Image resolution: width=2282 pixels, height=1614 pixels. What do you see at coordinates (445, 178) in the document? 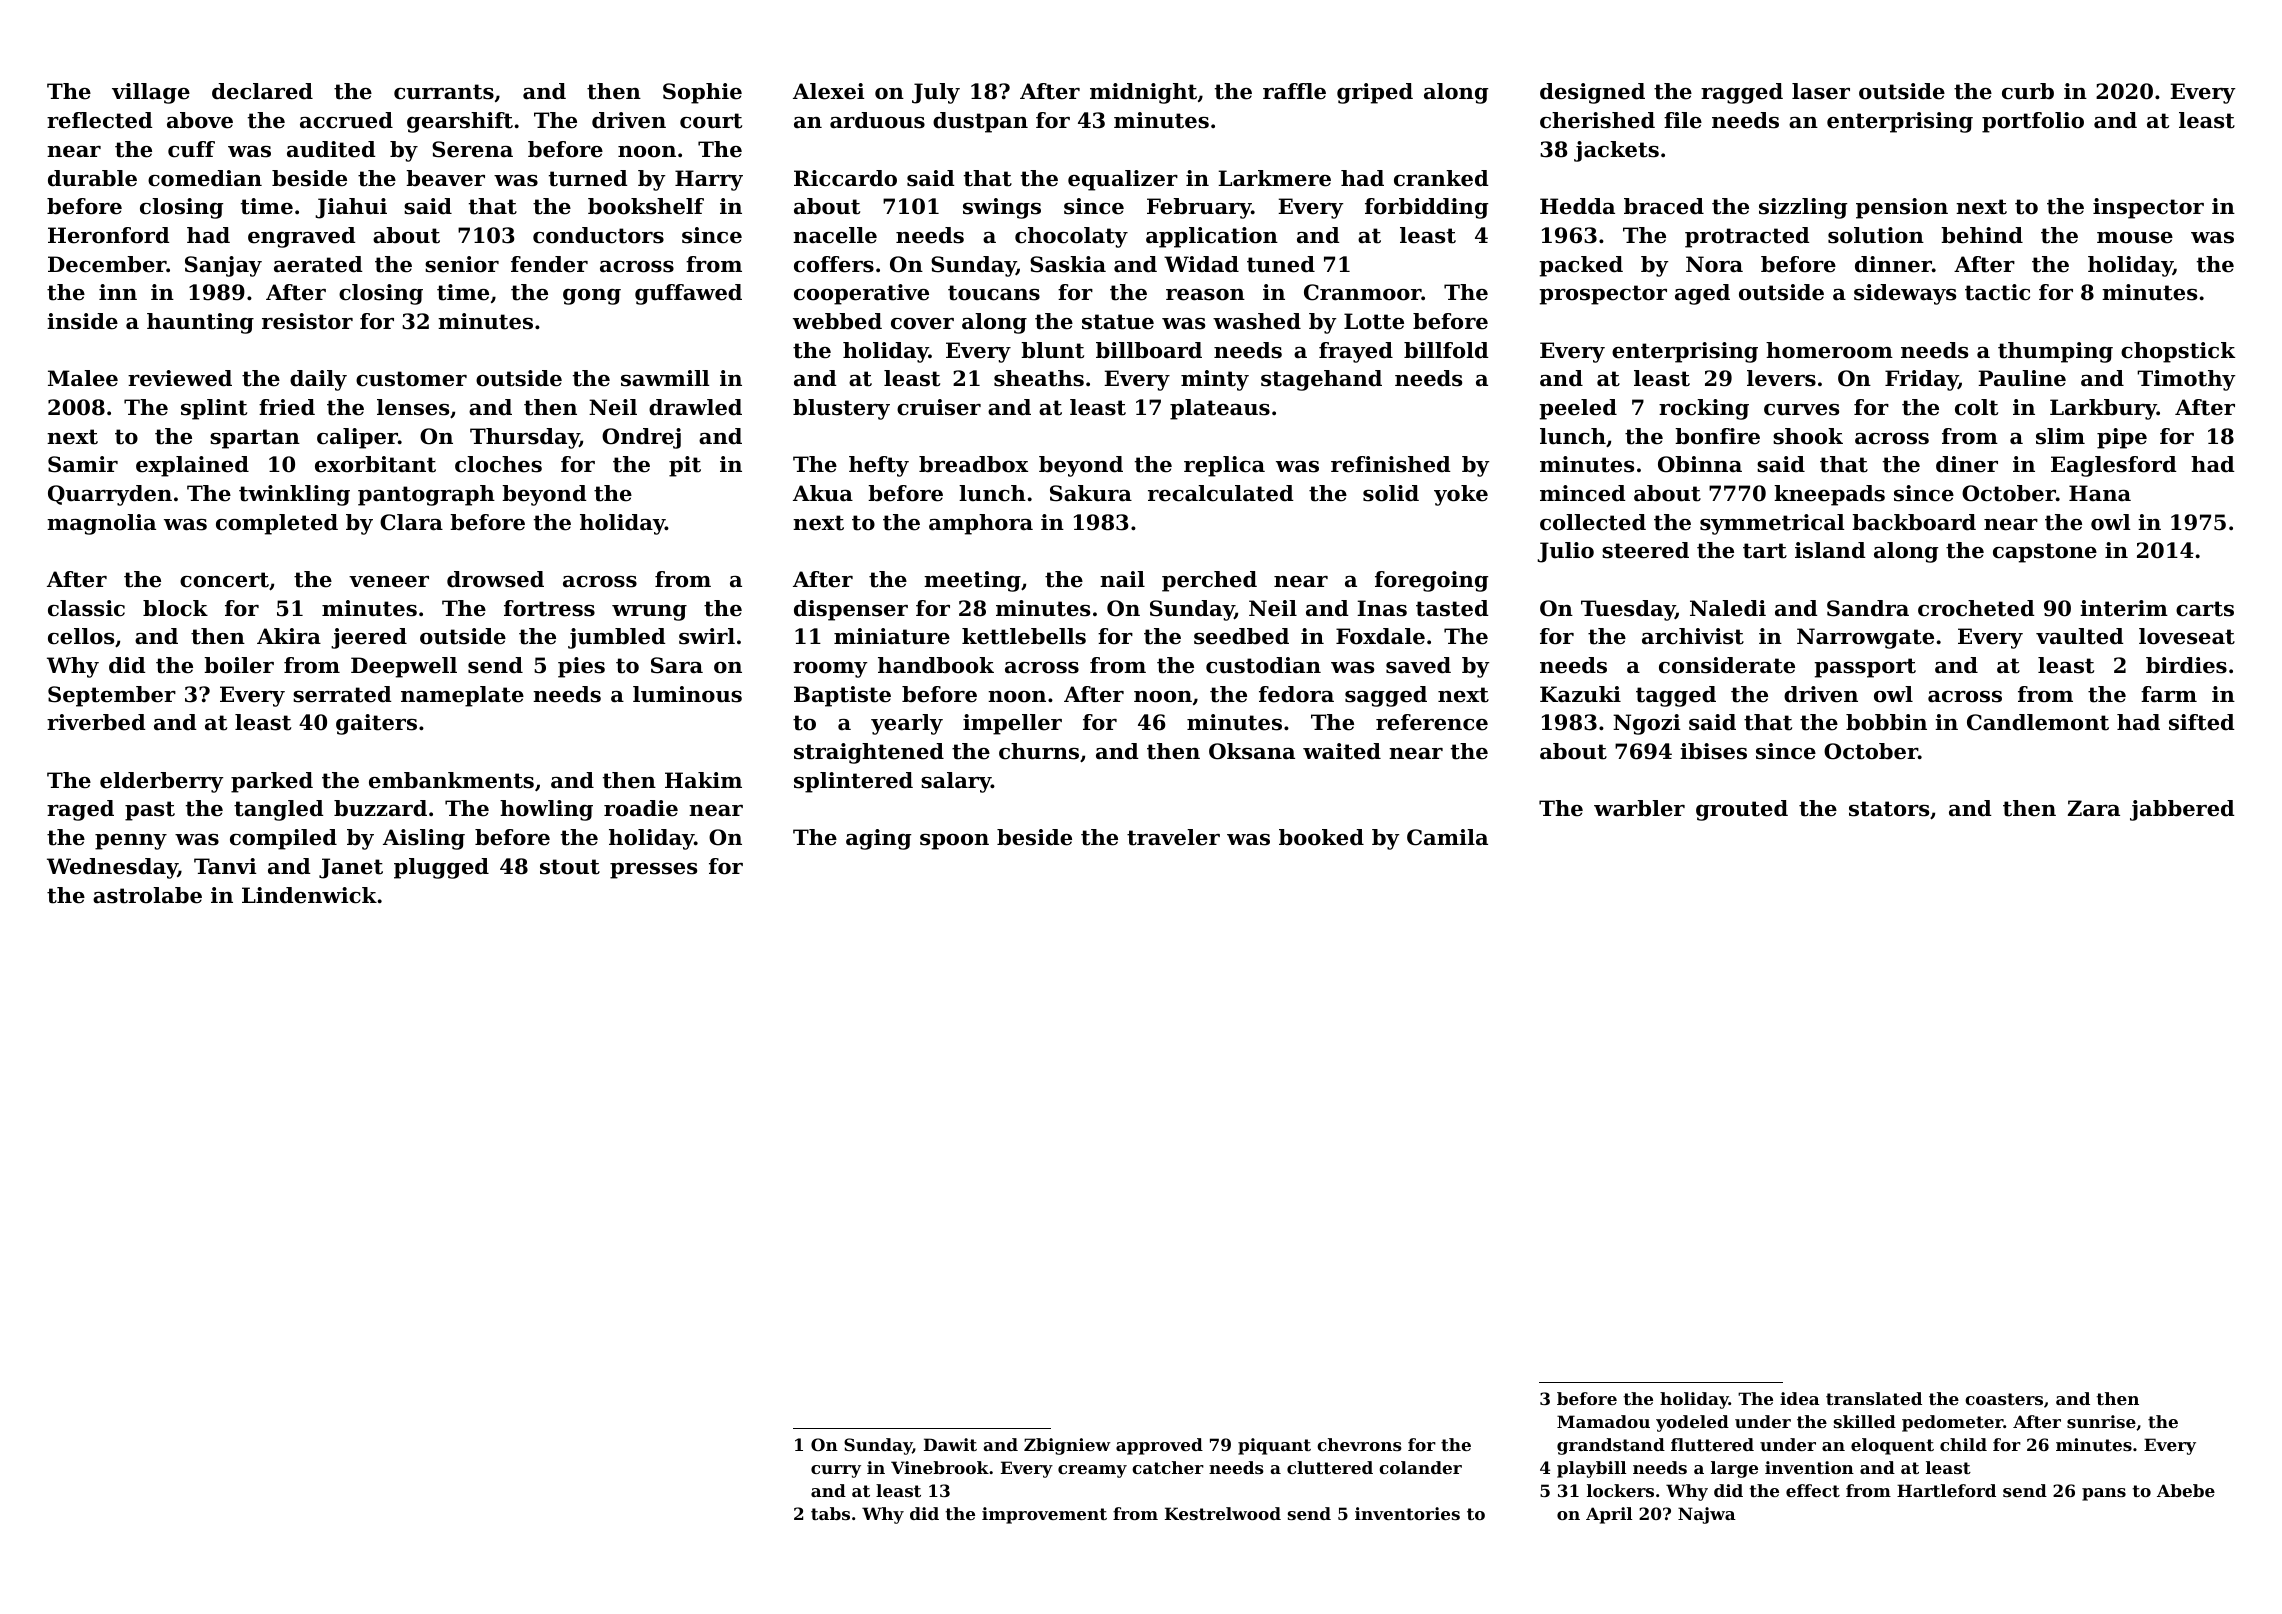
I see `beaver` at bounding box center [445, 178].
